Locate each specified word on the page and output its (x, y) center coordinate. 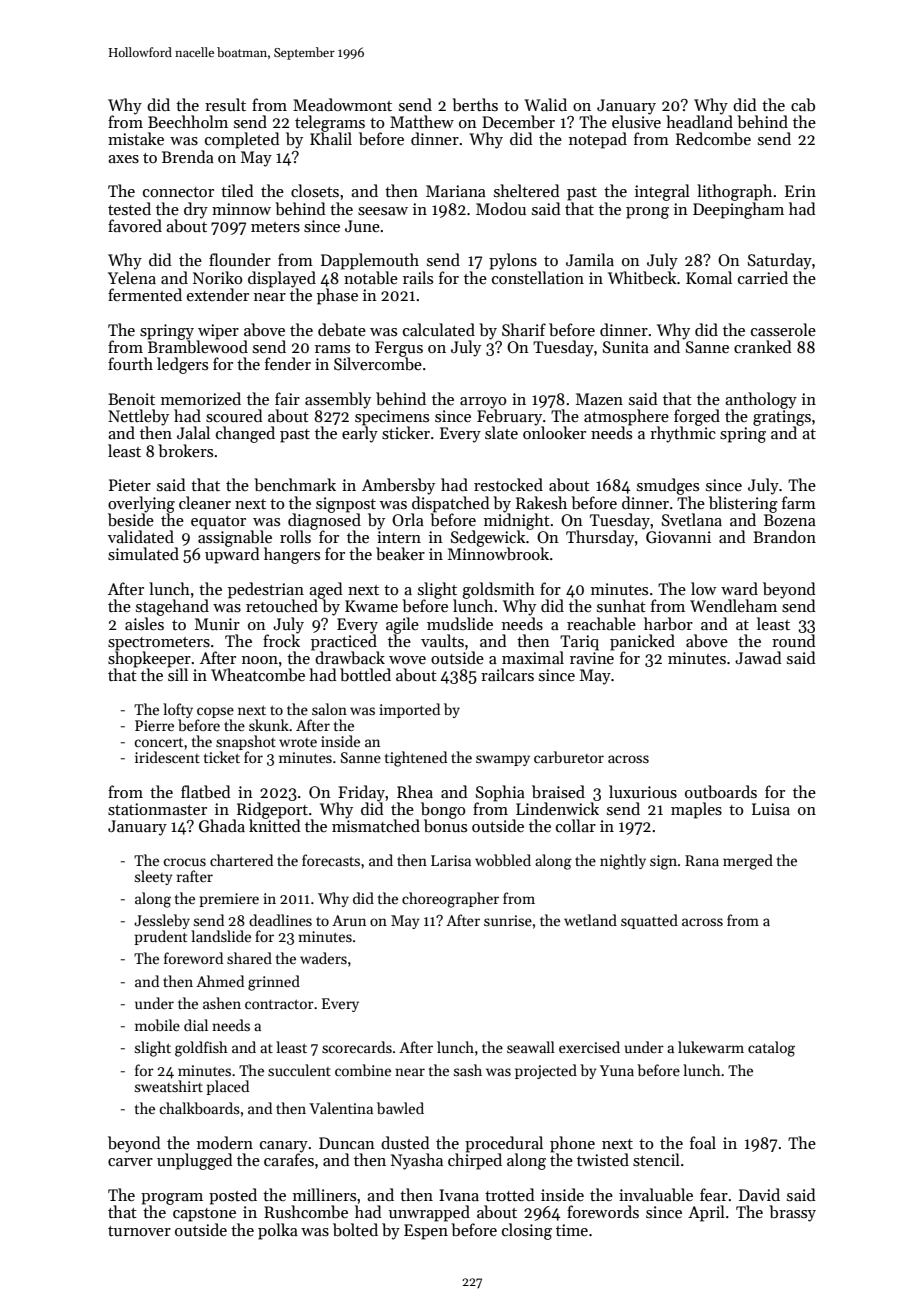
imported (409, 710)
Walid (545, 104)
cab (803, 105)
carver (130, 1162)
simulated (143, 554)
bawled (400, 1108)
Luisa (771, 809)
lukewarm (711, 1047)
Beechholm (188, 121)
